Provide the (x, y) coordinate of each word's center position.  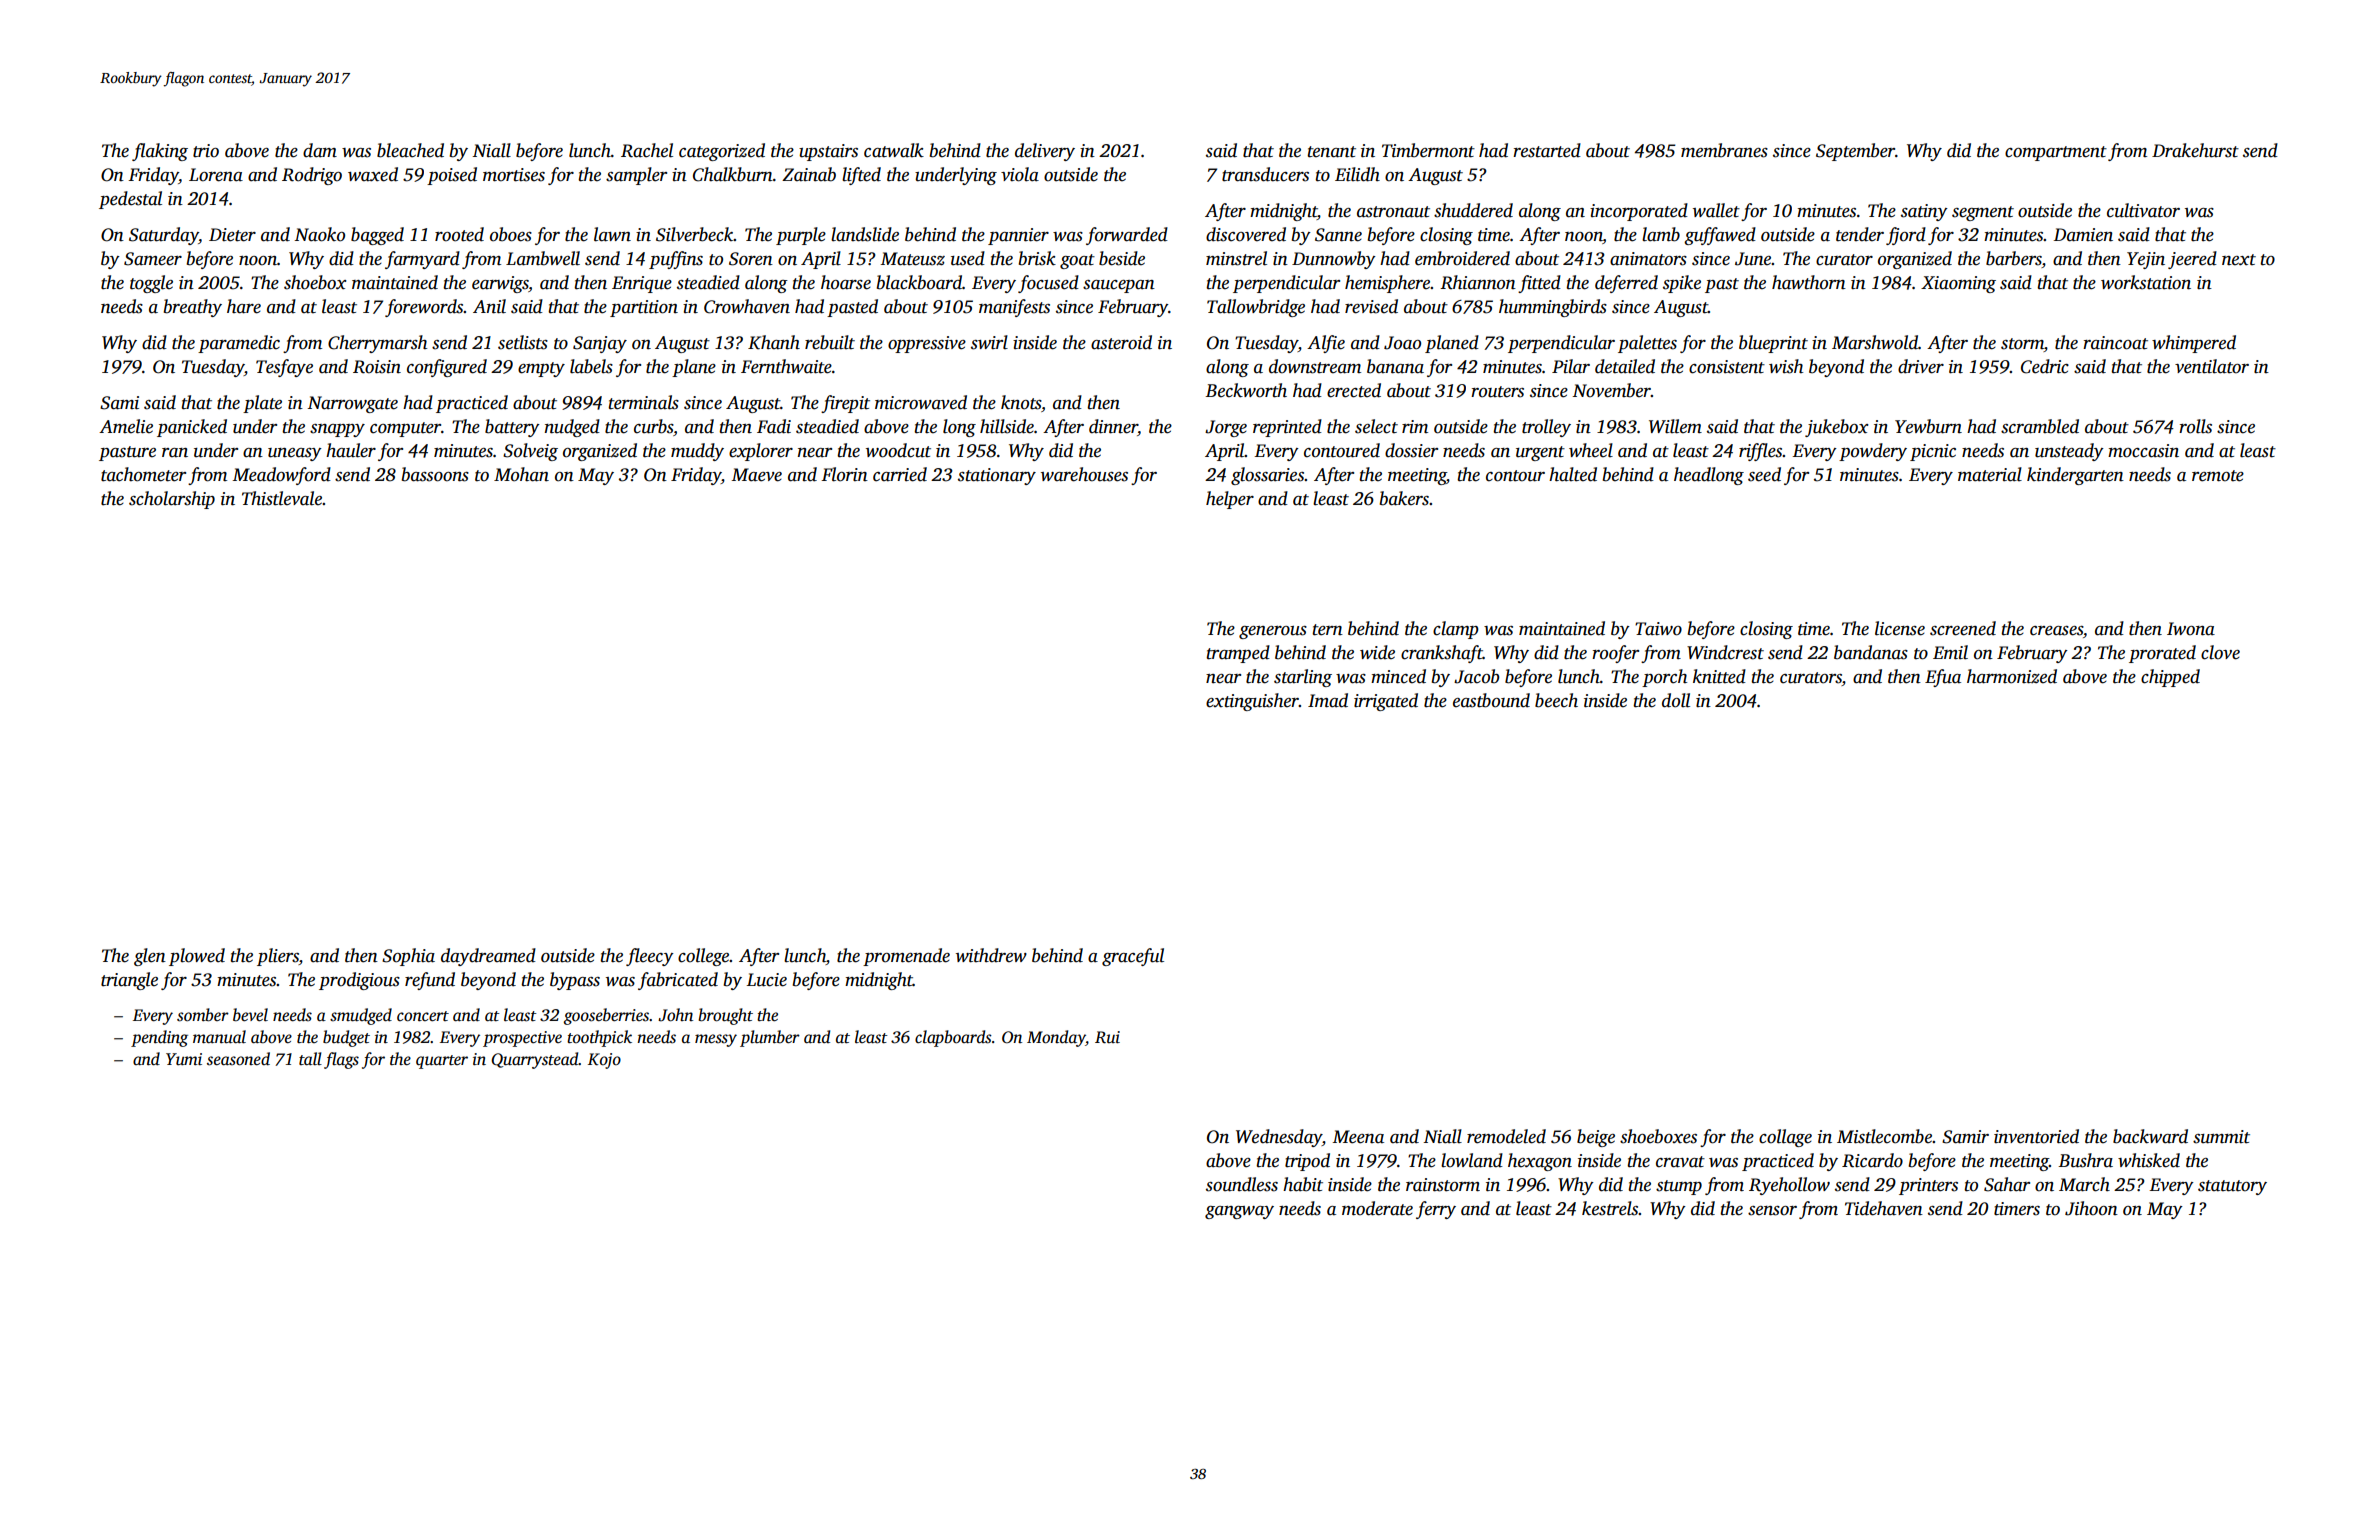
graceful (1133, 957)
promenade (906, 957)
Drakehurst (2195, 150)
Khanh (774, 342)
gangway (1239, 1212)
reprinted (1287, 428)
